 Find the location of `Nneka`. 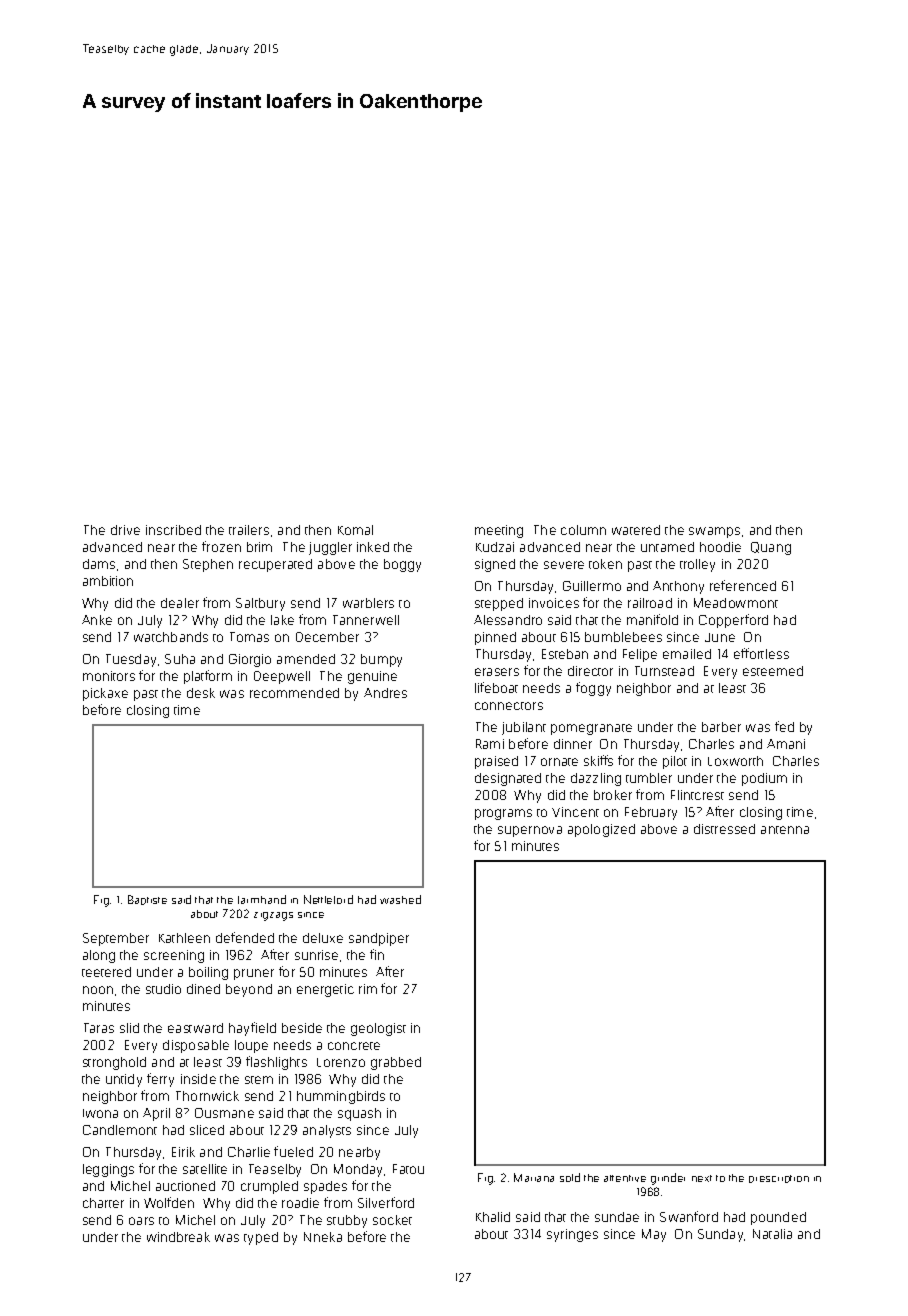

Nneka is located at coordinates (323, 1237).
